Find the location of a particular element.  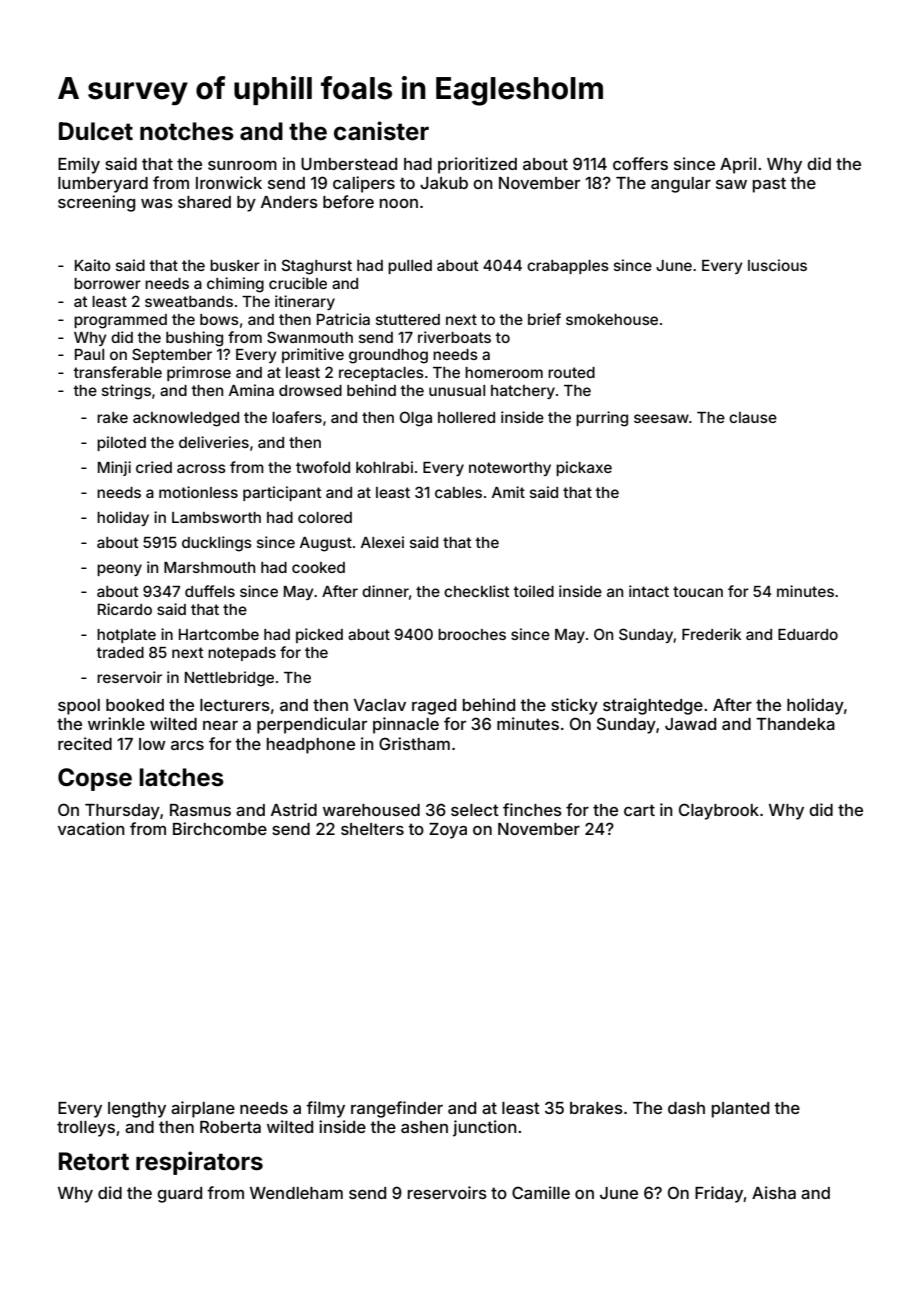

warehoused is located at coordinates (371, 810).
